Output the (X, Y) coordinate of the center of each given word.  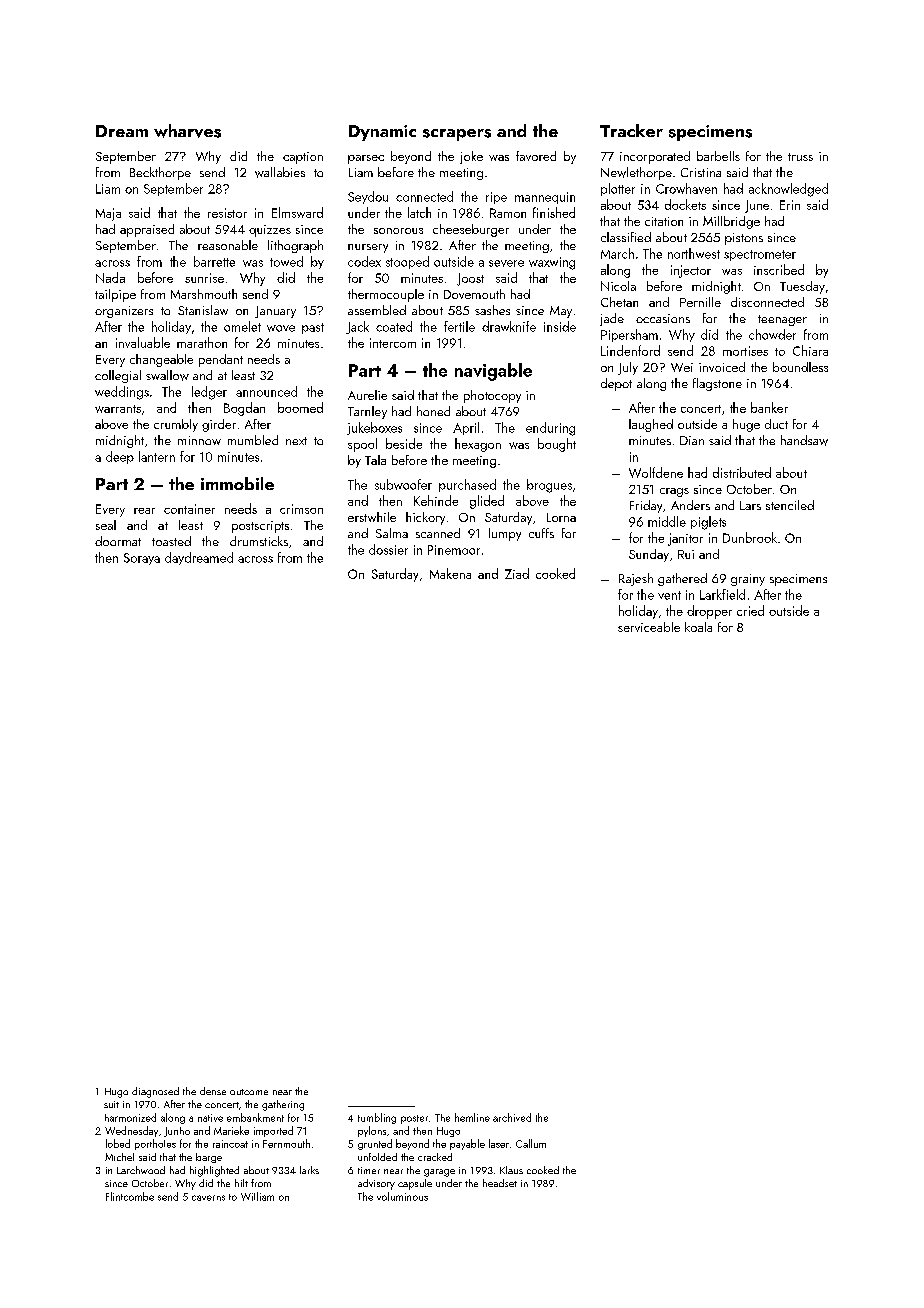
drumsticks (259, 541)
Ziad (517, 573)
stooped (407, 262)
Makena (450, 573)
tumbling (377, 1118)
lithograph (295, 246)
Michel (119, 1157)
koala (698, 627)
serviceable (649, 627)
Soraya (142, 559)
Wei (682, 367)
